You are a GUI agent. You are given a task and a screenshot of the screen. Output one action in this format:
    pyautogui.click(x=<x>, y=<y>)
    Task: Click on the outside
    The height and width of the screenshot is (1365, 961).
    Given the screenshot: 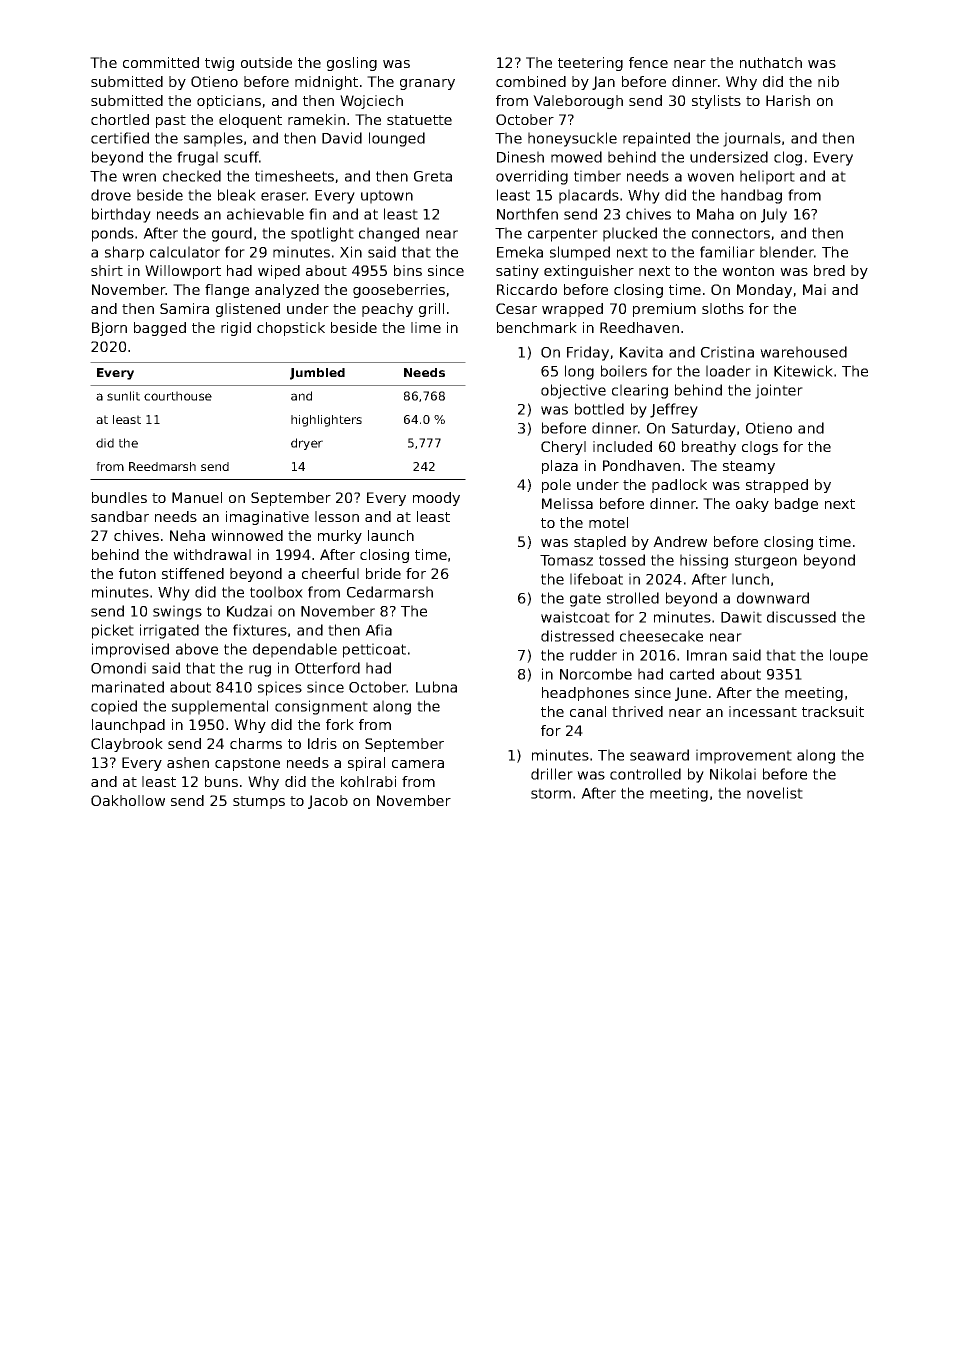 What is the action you would take?
    pyautogui.click(x=266, y=62)
